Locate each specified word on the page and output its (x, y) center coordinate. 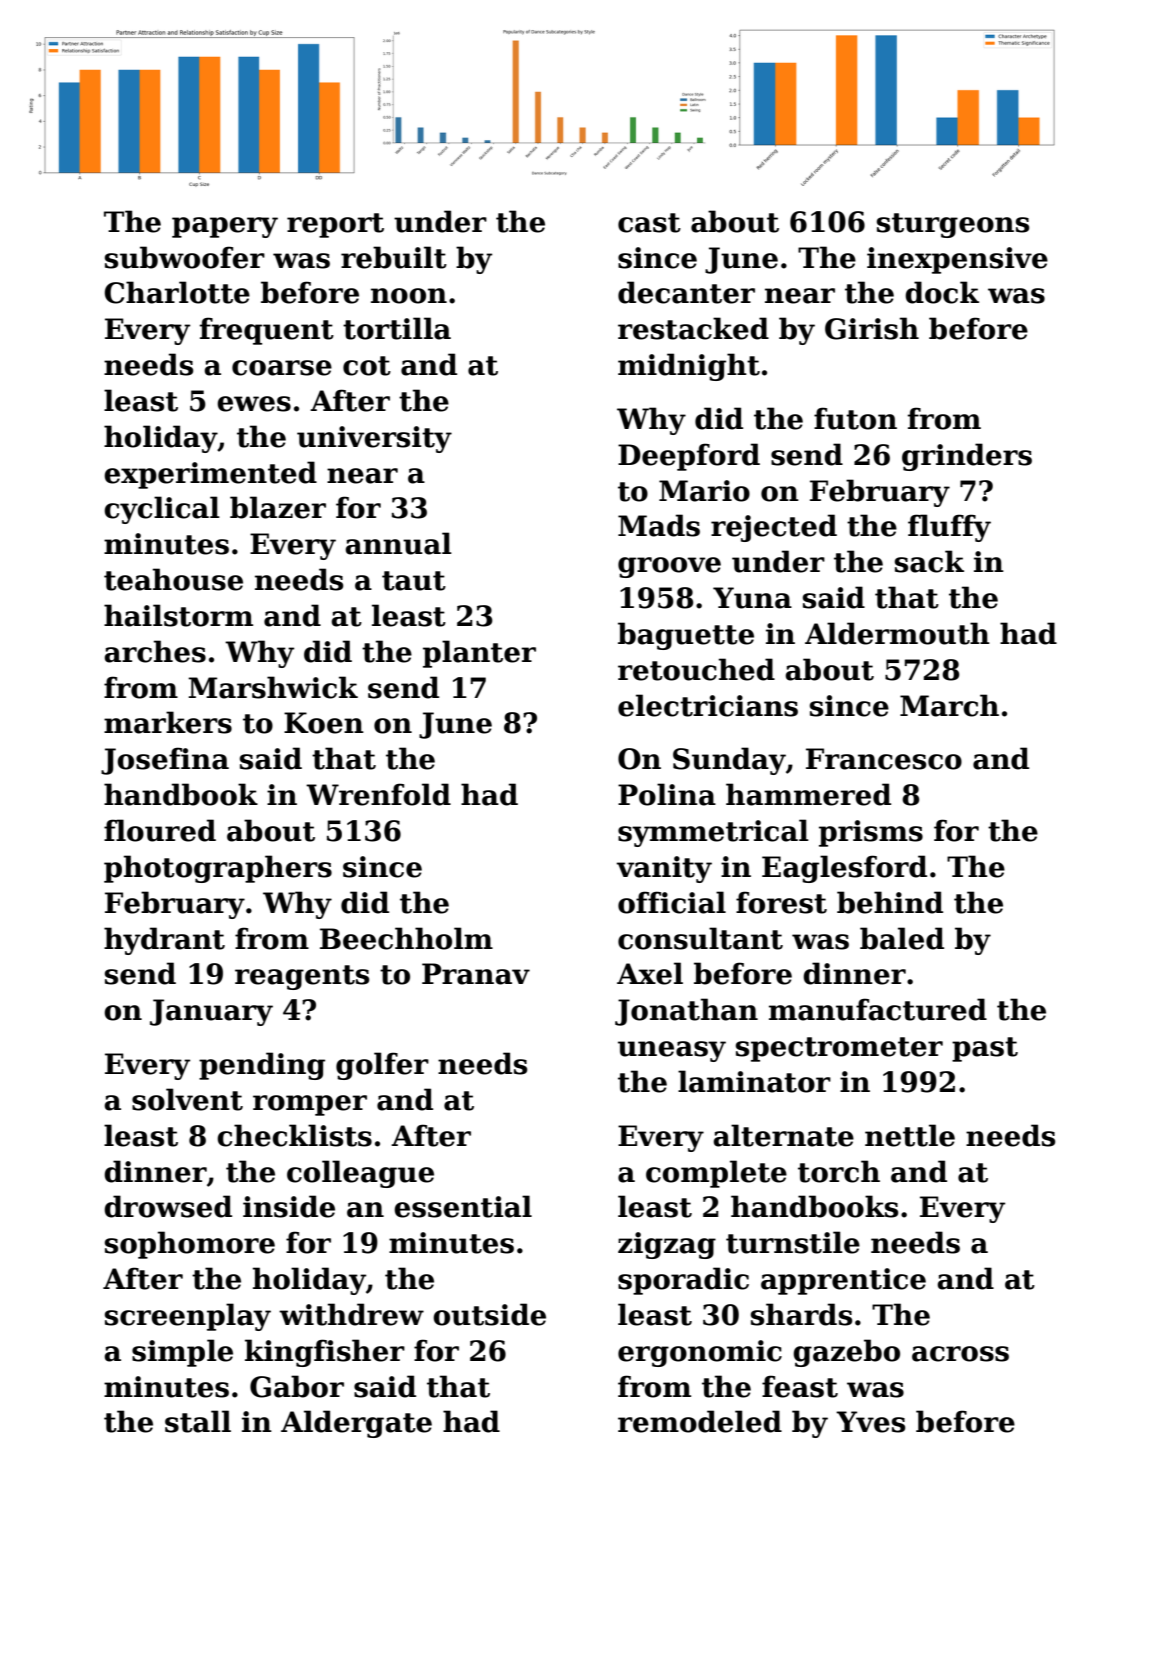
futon (855, 418)
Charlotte (177, 292)
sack (929, 561)
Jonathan (686, 1012)
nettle (910, 1135)
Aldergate (356, 1424)
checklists (294, 1135)
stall (198, 1421)
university (374, 439)
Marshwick (273, 687)
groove (669, 567)
